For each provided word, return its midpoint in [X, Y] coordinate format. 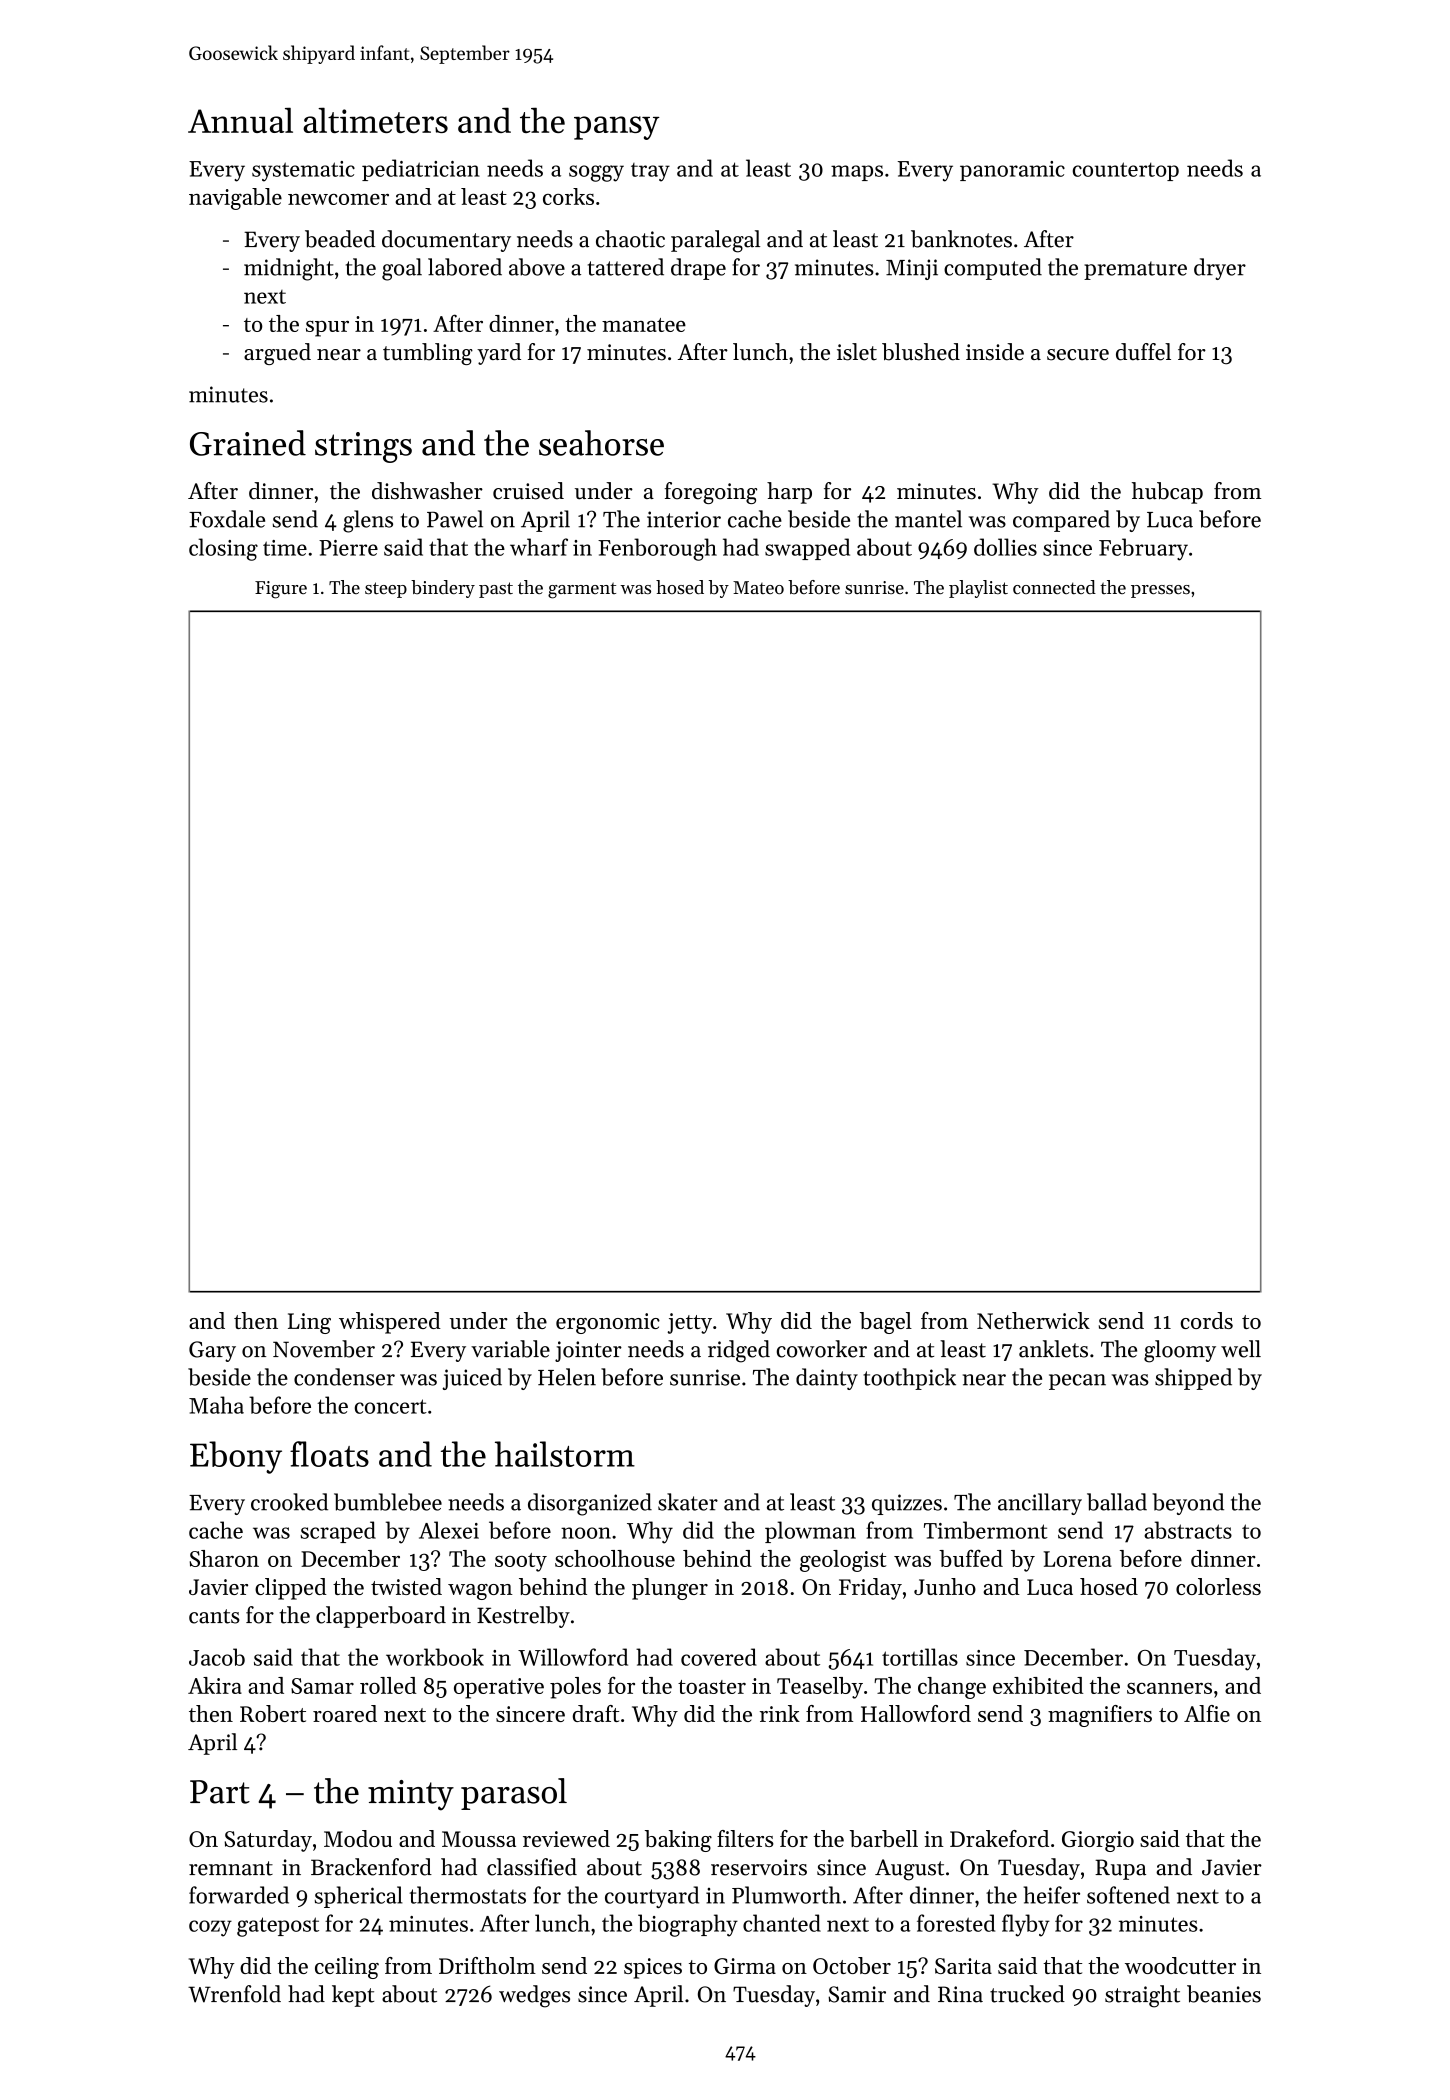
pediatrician [421, 170]
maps [857, 173]
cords [1207, 1320]
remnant [231, 1868]
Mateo [758, 587]
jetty [690, 1323]
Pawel [455, 519]
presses [1160, 591]
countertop [1126, 171]
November [324, 1349]
